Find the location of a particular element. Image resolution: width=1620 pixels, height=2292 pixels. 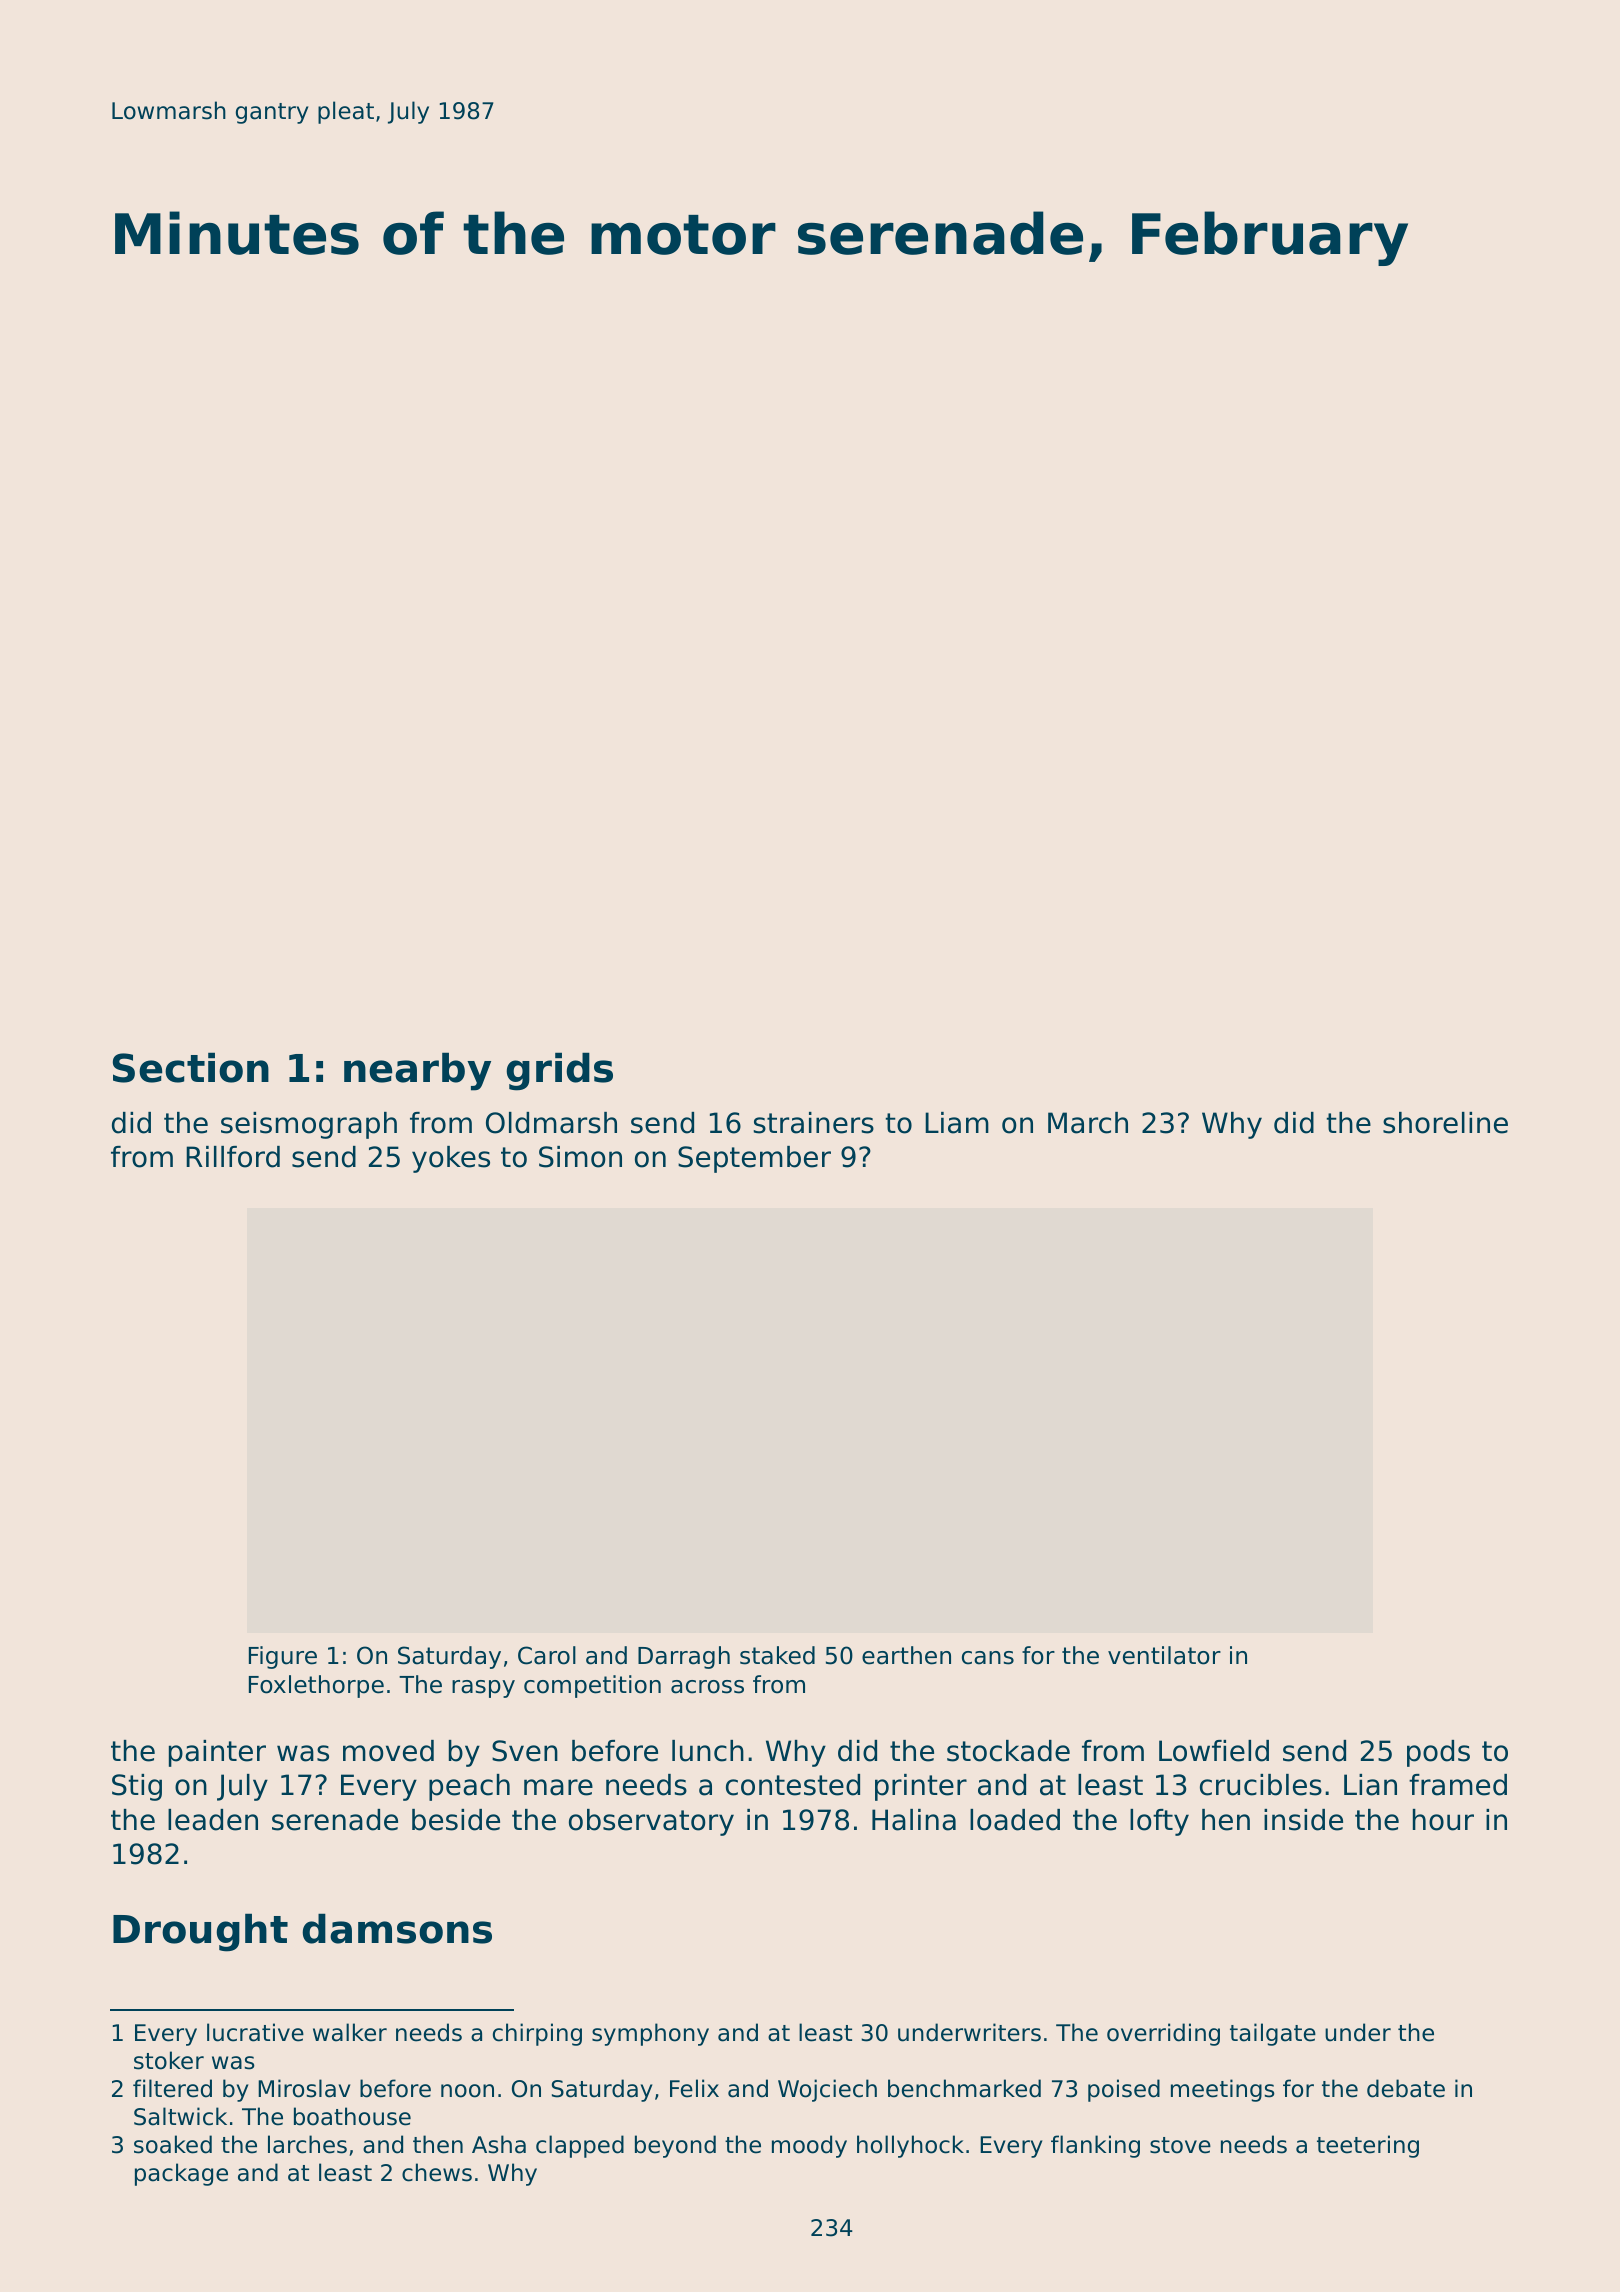

teetering is located at coordinates (1368, 2146).
